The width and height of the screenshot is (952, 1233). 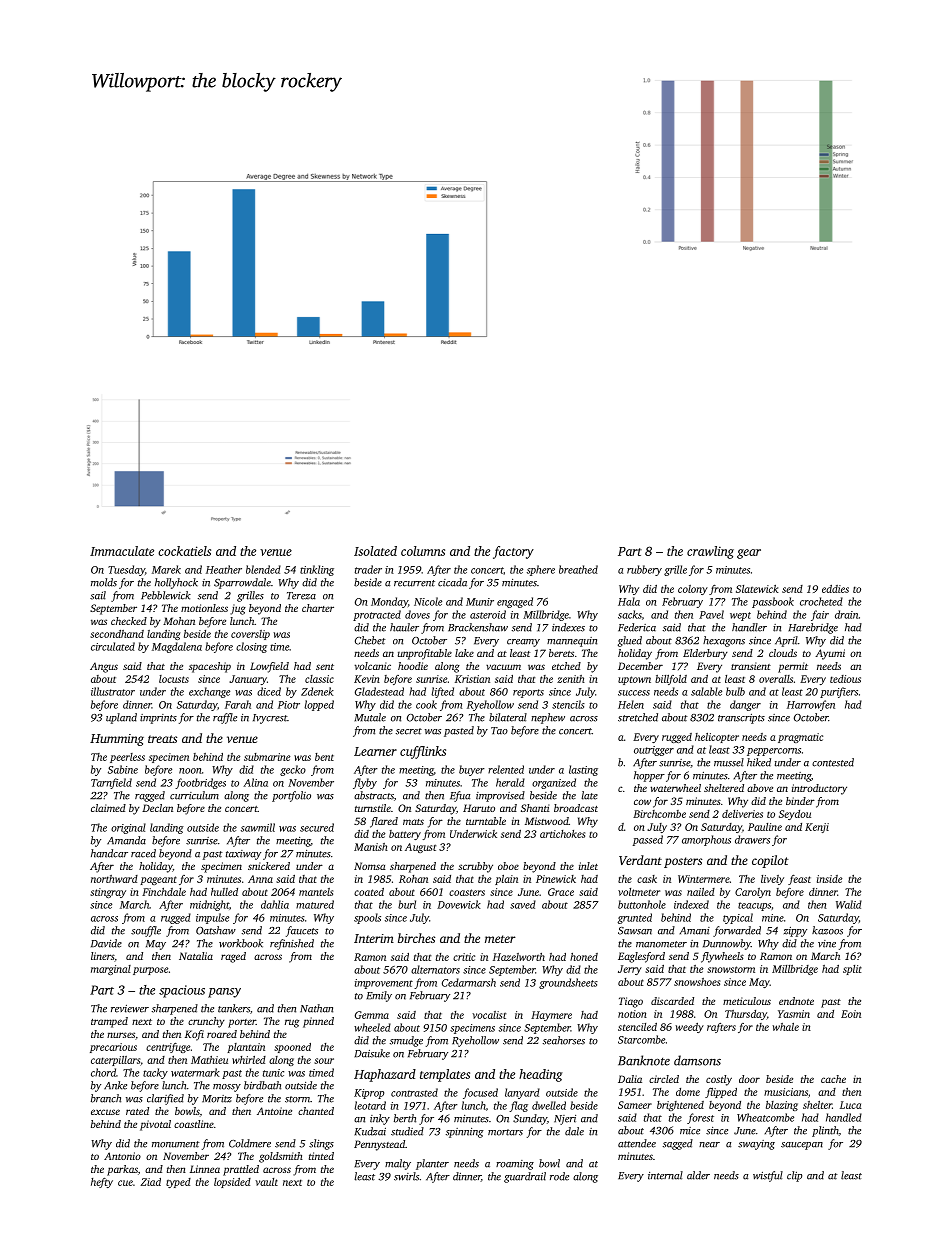 What do you see at coordinates (794, 1176) in the screenshot?
I see `clip` at bounding box center [794, 1176].
